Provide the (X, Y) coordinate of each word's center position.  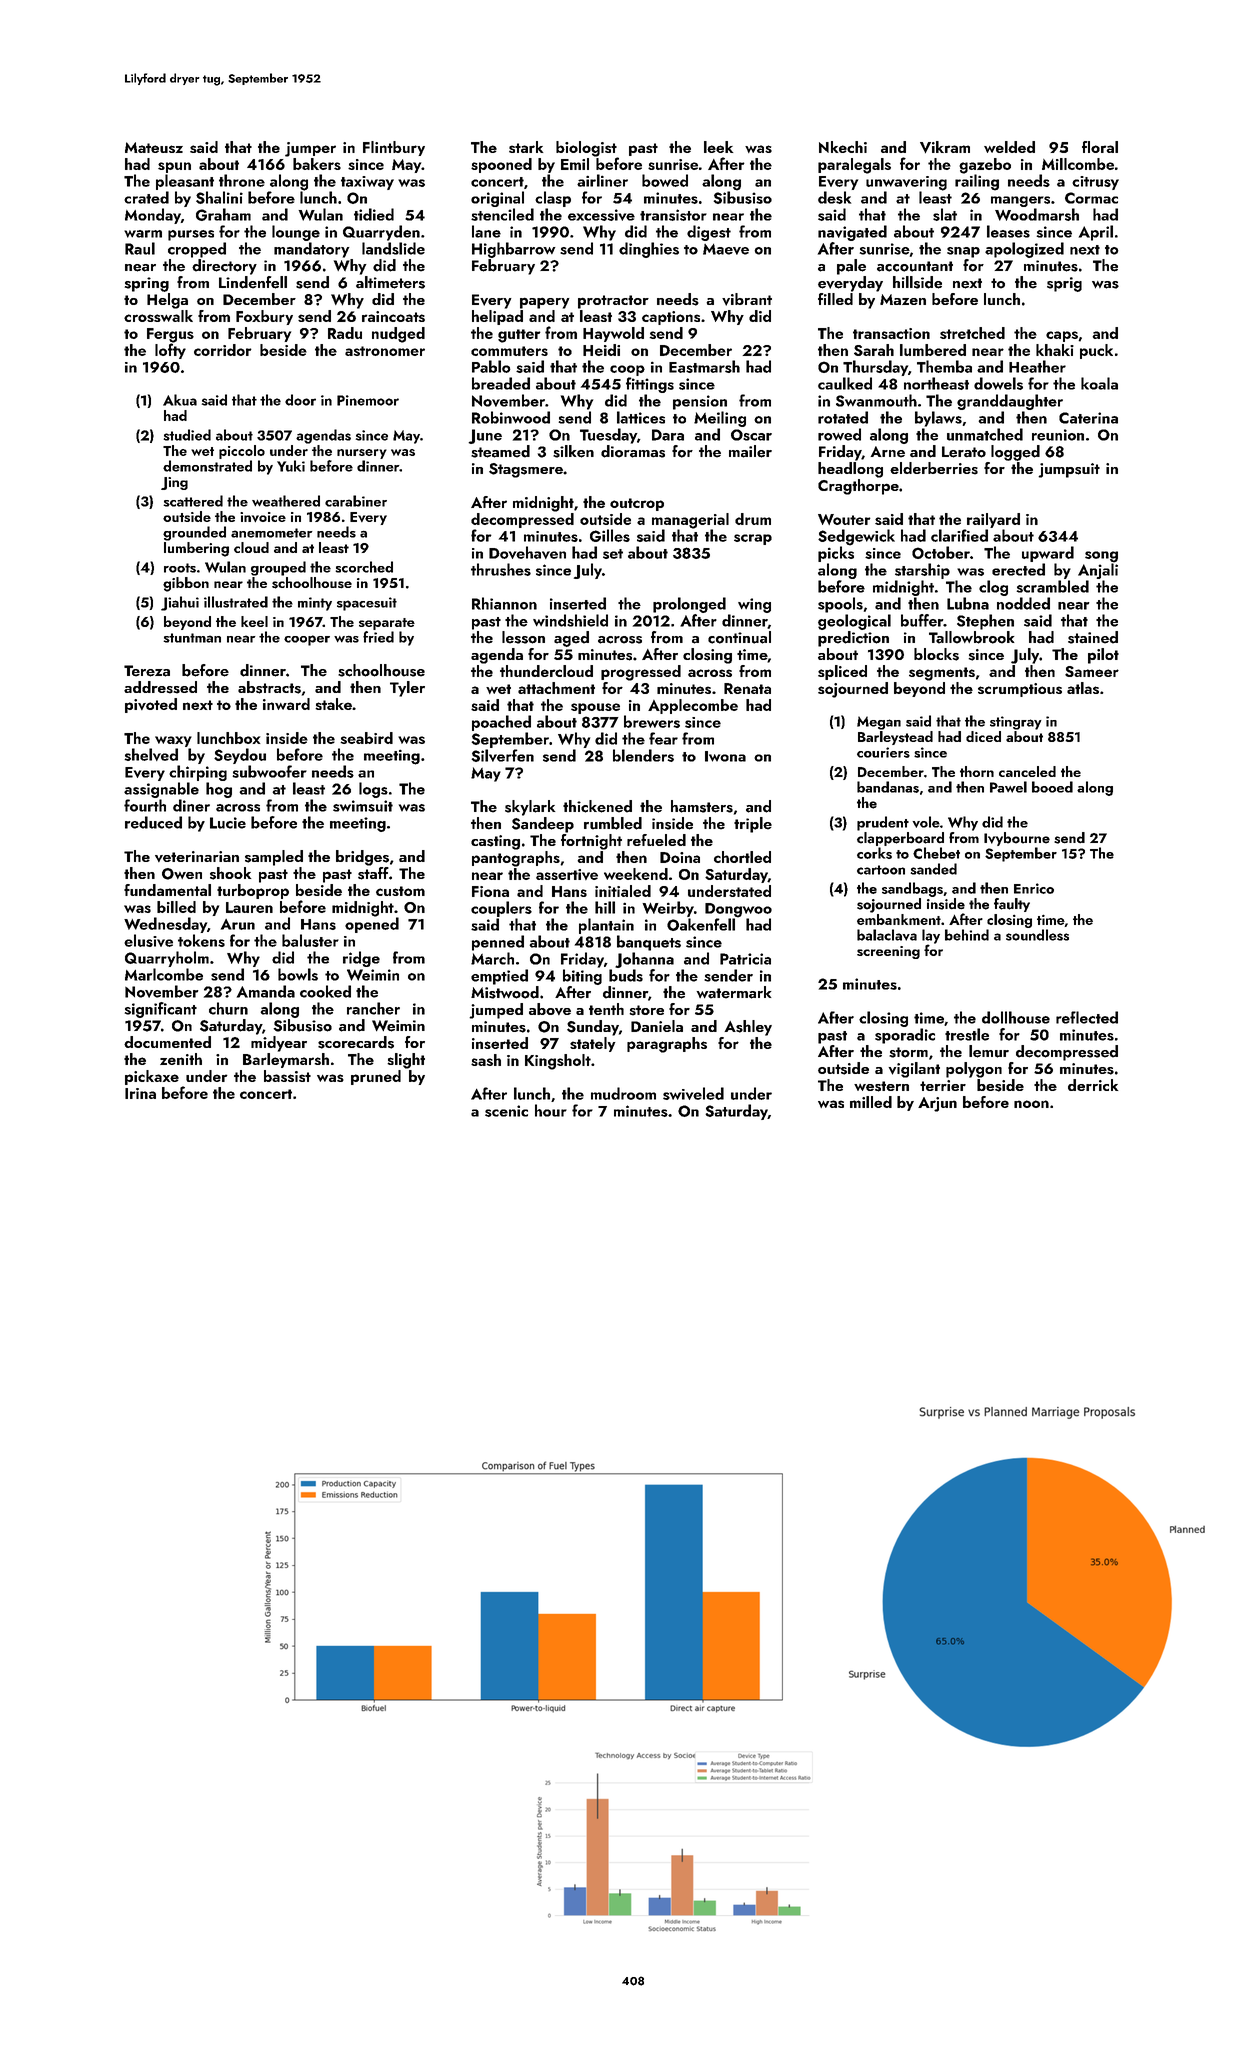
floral (1100, 147)
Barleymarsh (286, 1060)
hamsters (702, 806)
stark (526, 147)
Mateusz (154, 147)
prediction (853, 639)
